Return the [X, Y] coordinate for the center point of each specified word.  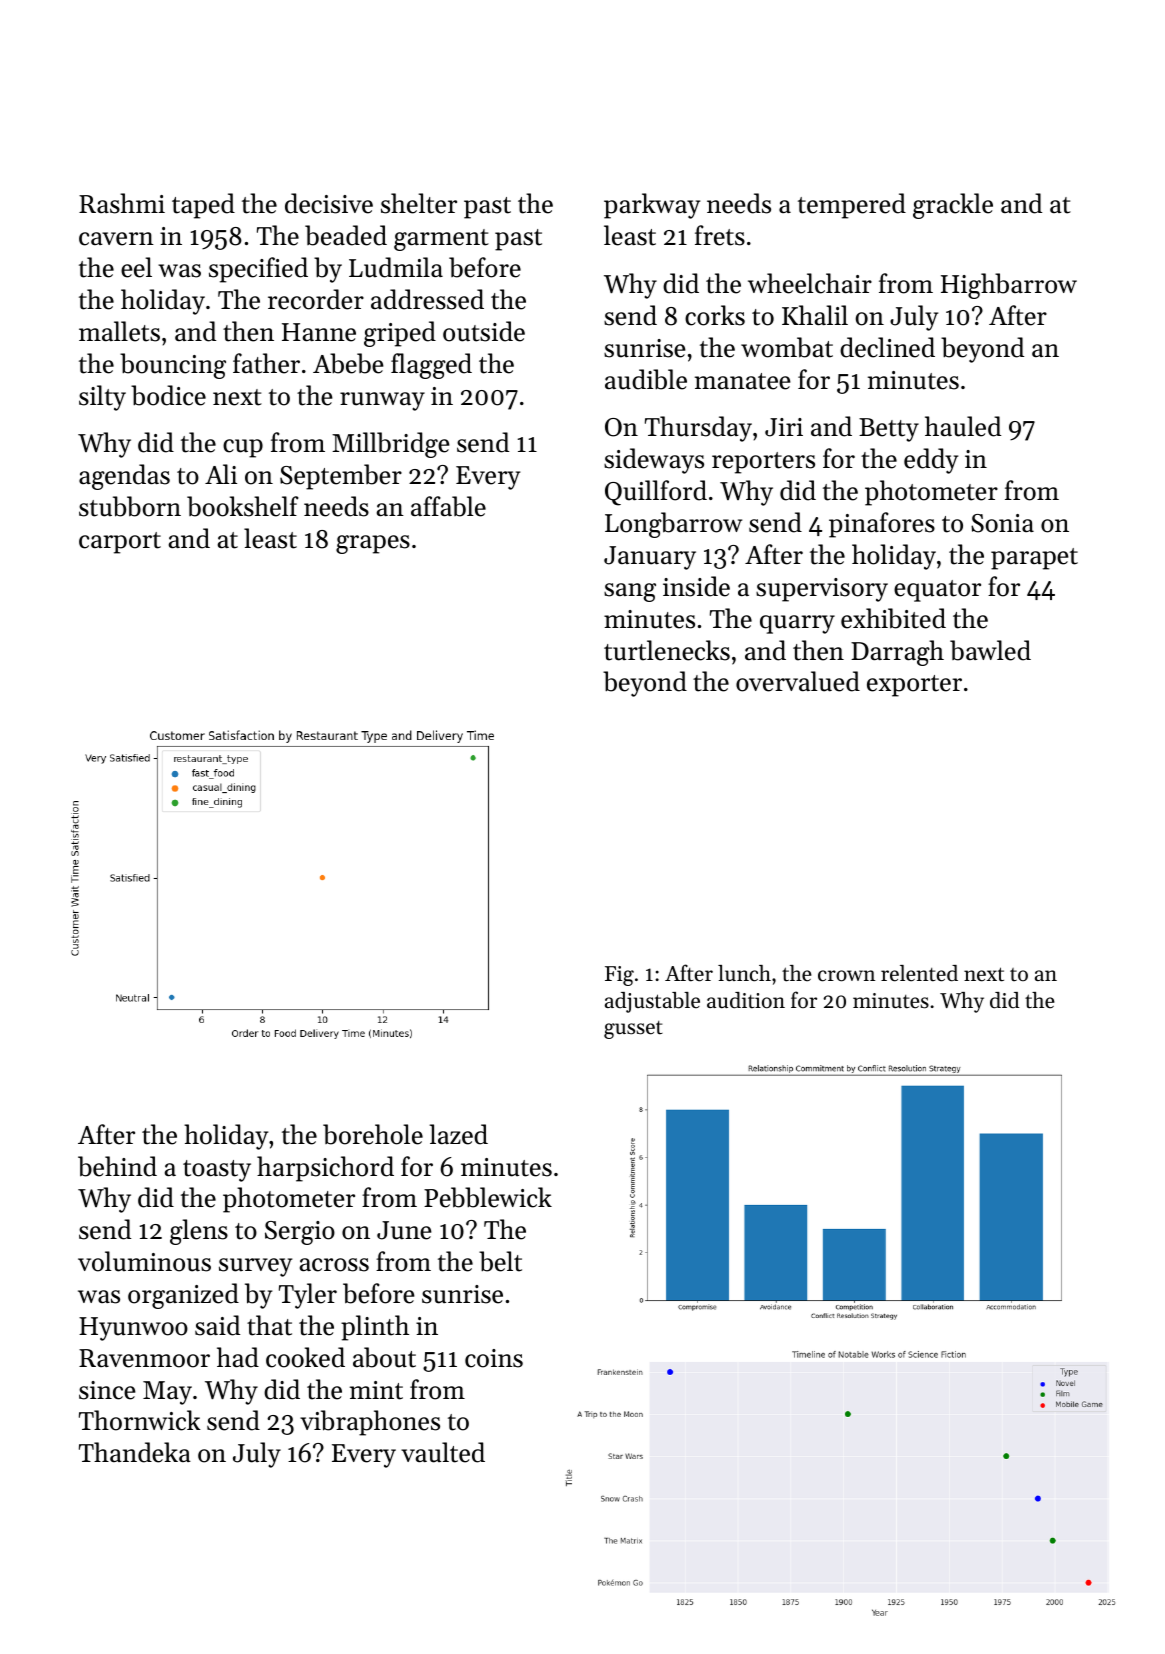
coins [494, 1358]
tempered [852, 206]
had [238, 1357]
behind [117, 1166]
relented [919, 973]
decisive [329, 203]
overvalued [798, 681]
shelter [419, 203]
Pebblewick [488, 1197]
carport [120, 543]
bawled [990, 650]
